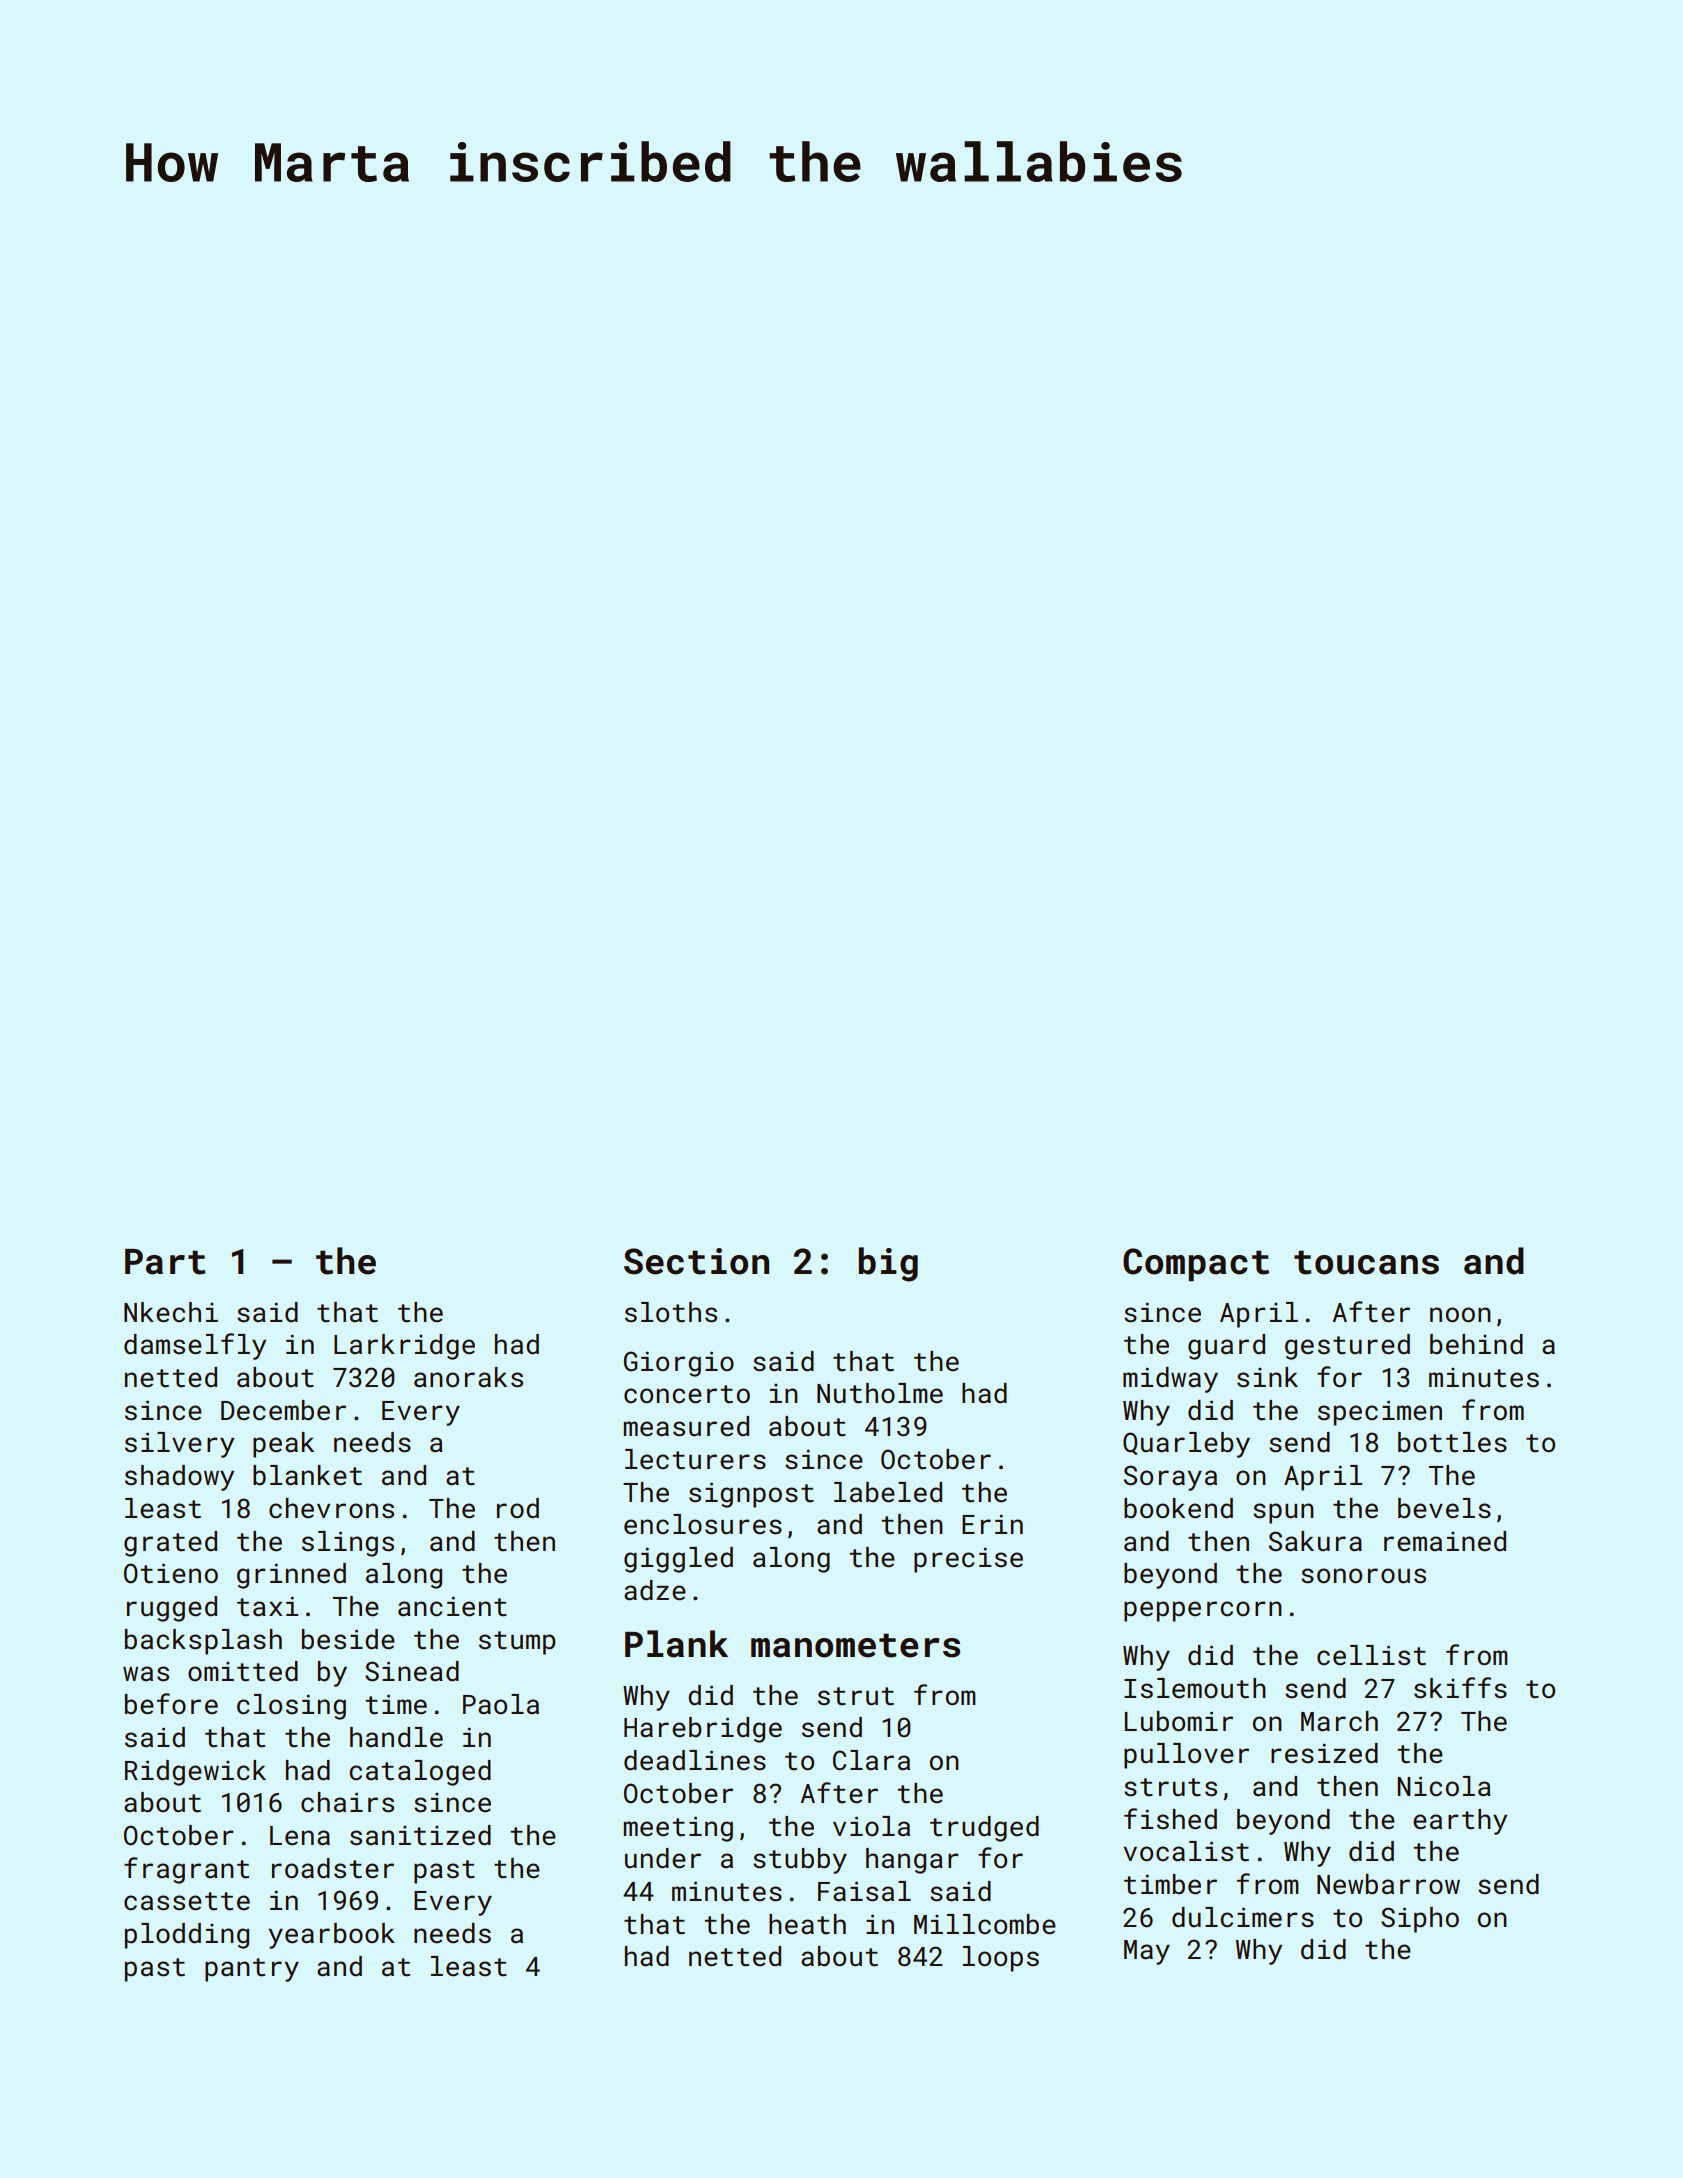  Describe the element at coordinates (1452, 1442) in the document. I see `bottles` at that location.
